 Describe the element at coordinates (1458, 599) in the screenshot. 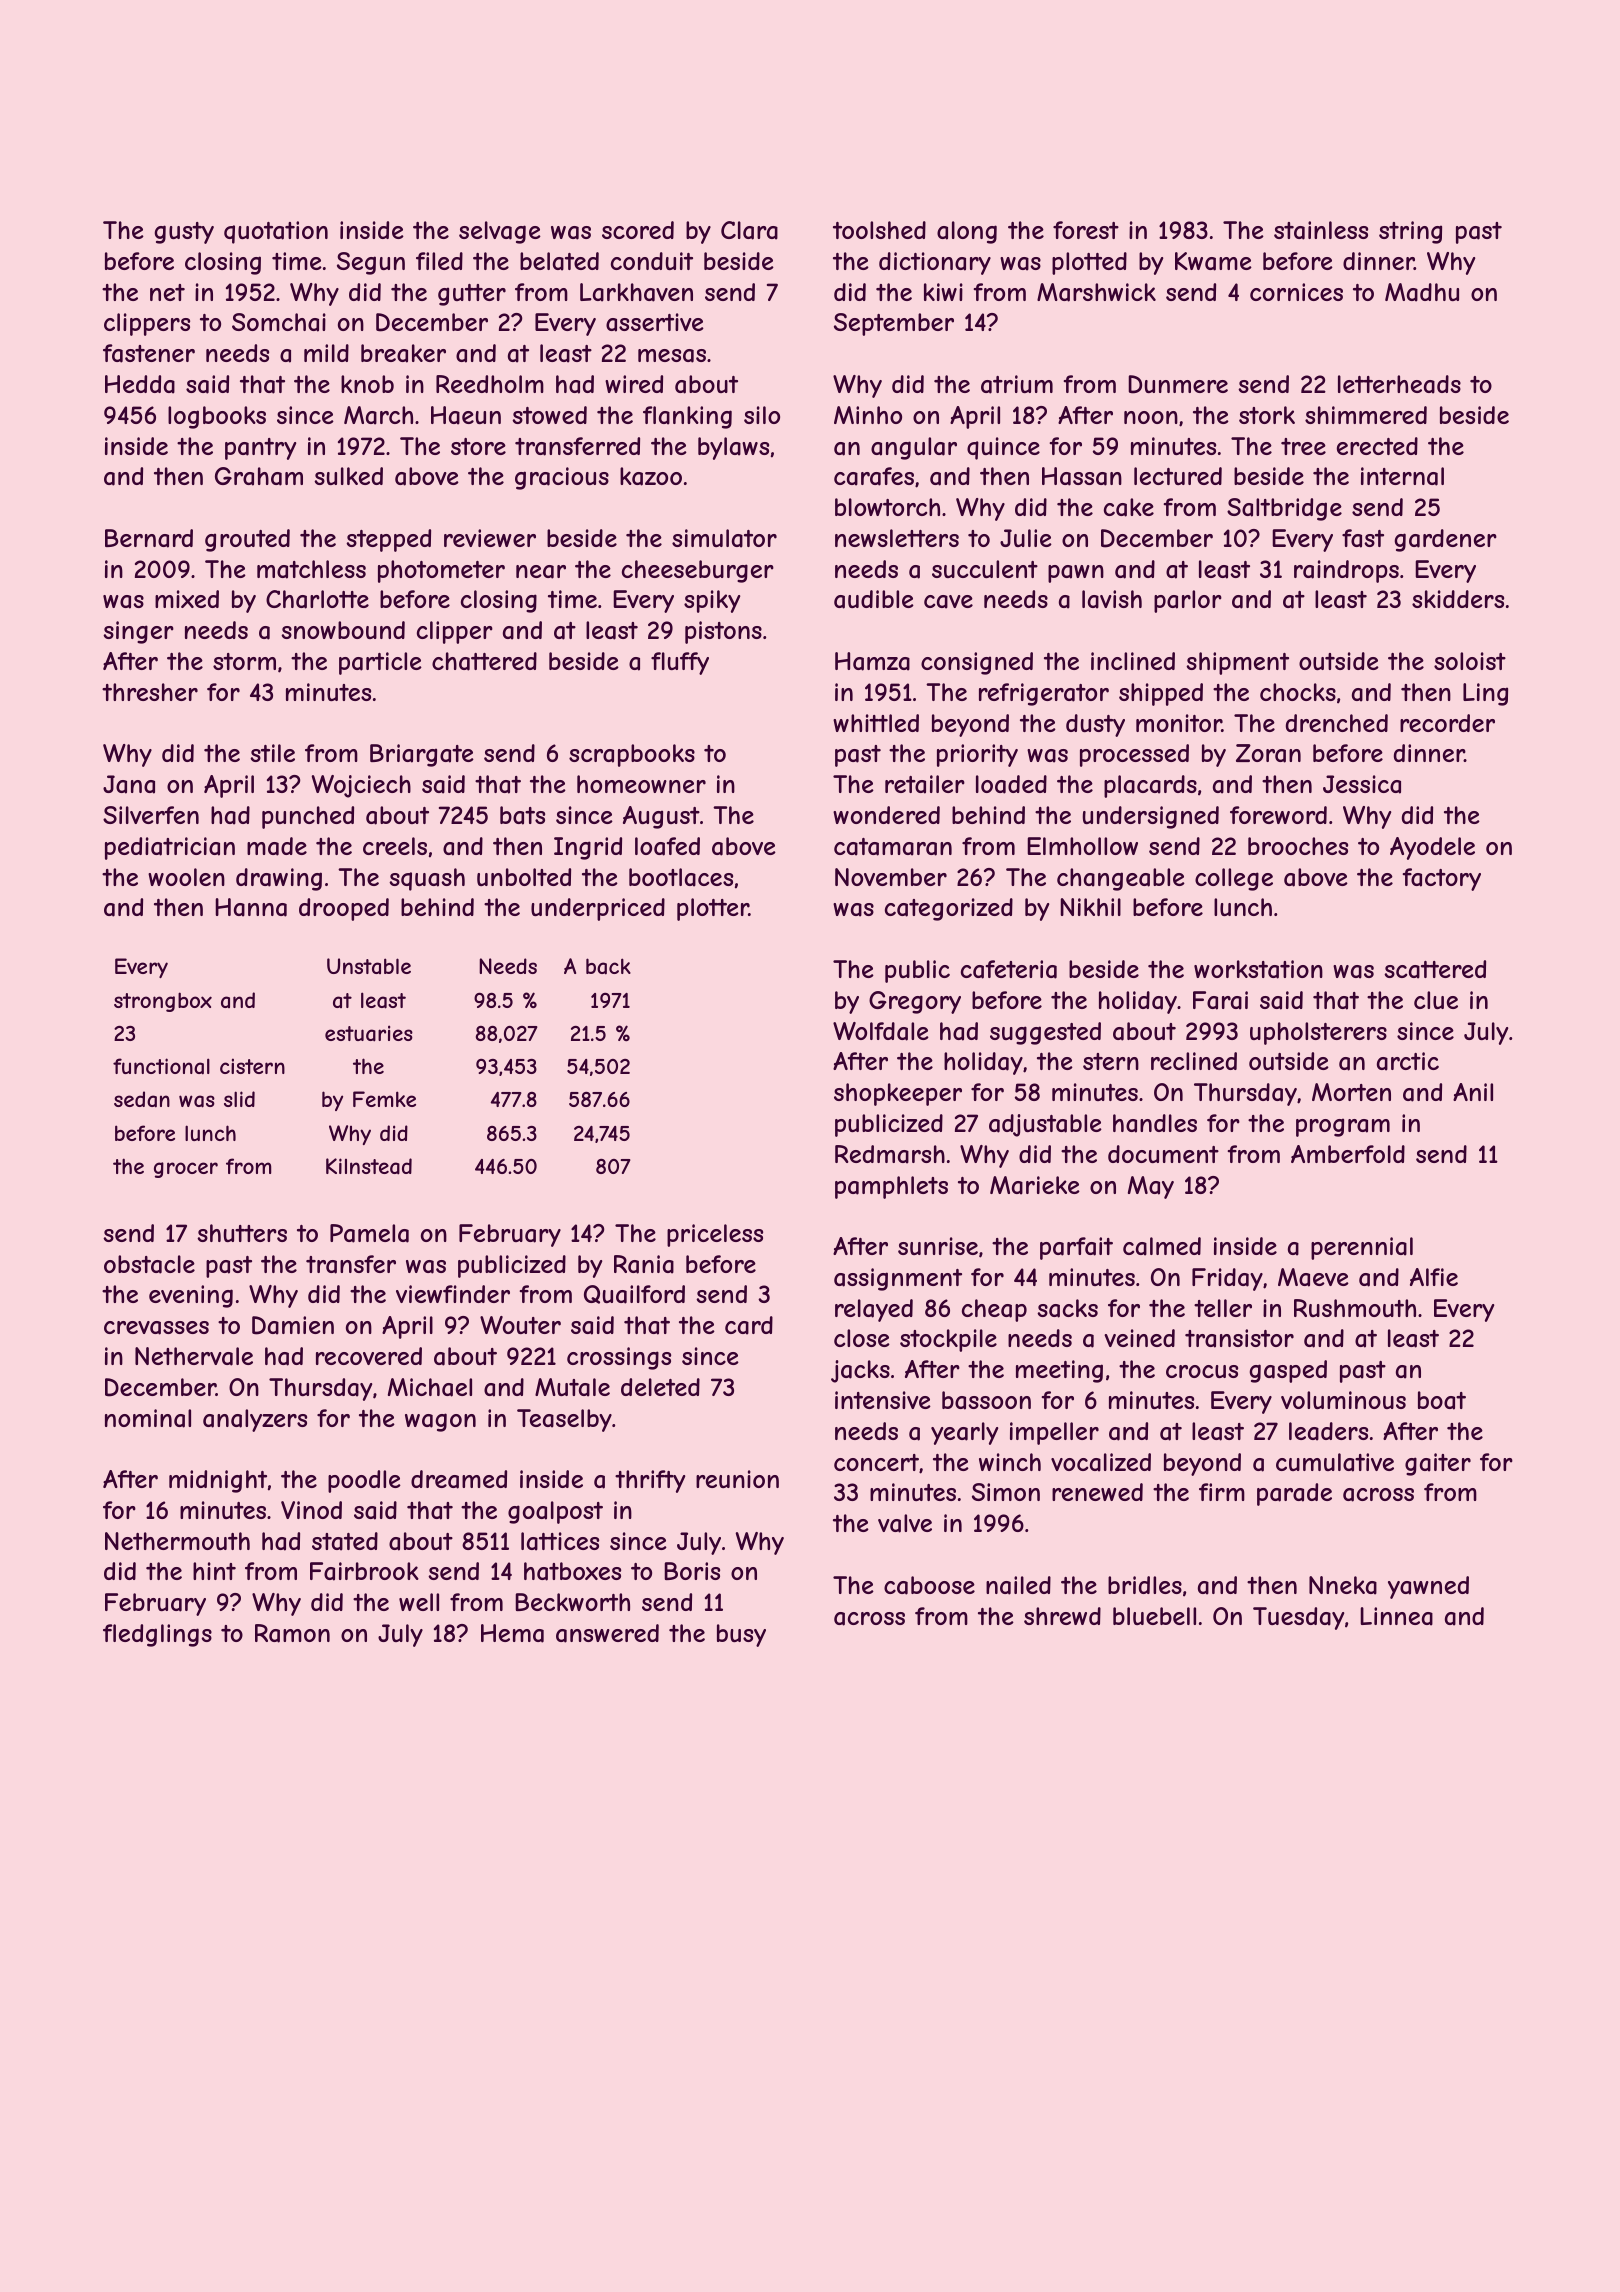

I see `skidders` at that location.
